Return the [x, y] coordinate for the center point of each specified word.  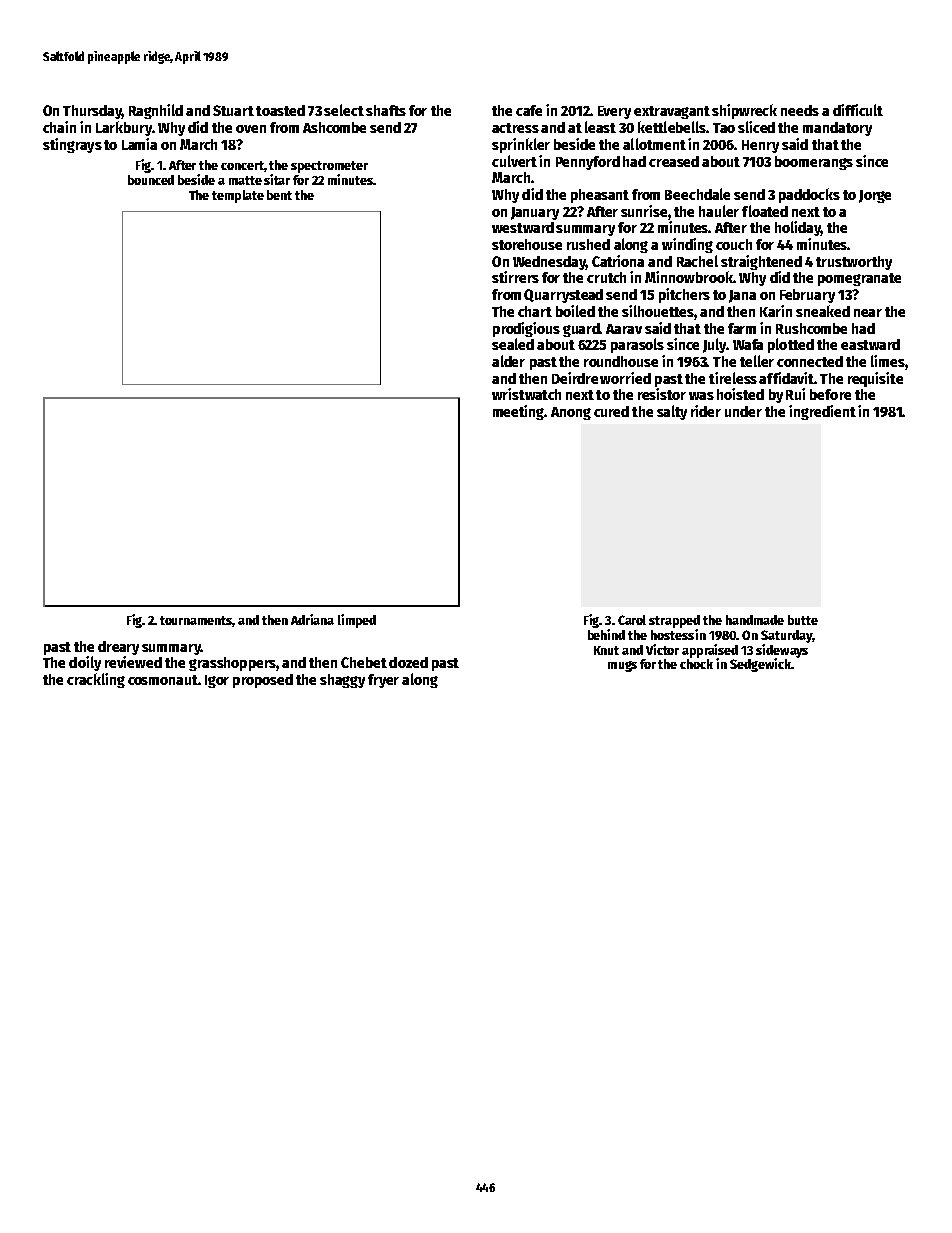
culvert [514, 161]
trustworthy [854, 263]
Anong [571, 413]
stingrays [72, 145]
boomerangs [814, 163]
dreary [118, 648]
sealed [513, 344]
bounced [151, 180]
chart [535, 311]
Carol [632, 620]
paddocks [809, 195]
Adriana [312, 619]
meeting [518, 412]
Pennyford [588, 163]
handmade [755, 620]
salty [672, 412]
